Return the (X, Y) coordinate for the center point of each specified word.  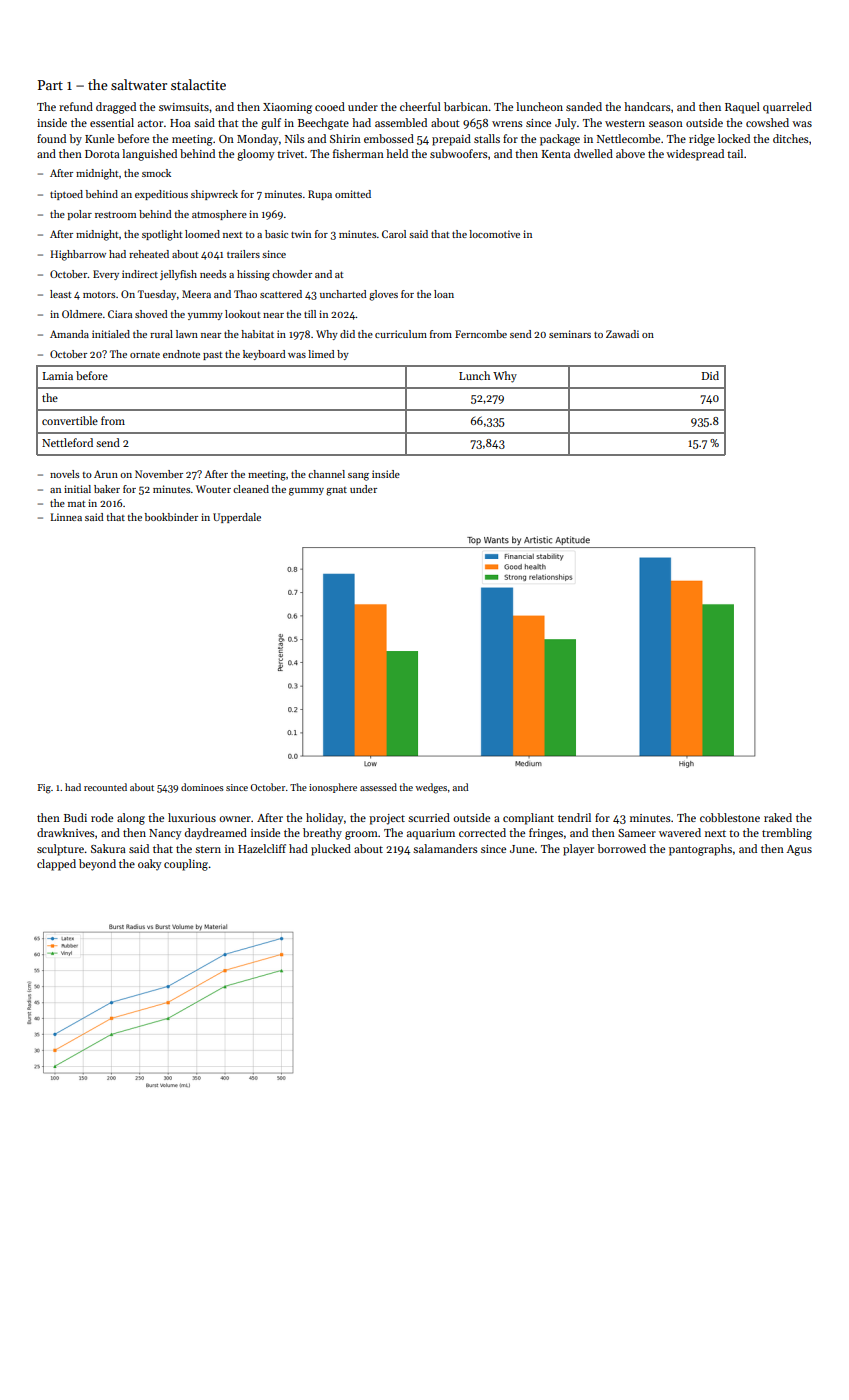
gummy (306, 492)
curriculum (401, 334)
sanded (584, 106)
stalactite (198, 84)
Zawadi (622, 334)
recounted (105, 787)
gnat (336, 491)
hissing (253, 275)
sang (358, 477)
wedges (431, 788)
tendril (574, 817)
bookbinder (171, 517)
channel (326, 474)
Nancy (165, 834)
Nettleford (67, 442)
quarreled (787, 108)
